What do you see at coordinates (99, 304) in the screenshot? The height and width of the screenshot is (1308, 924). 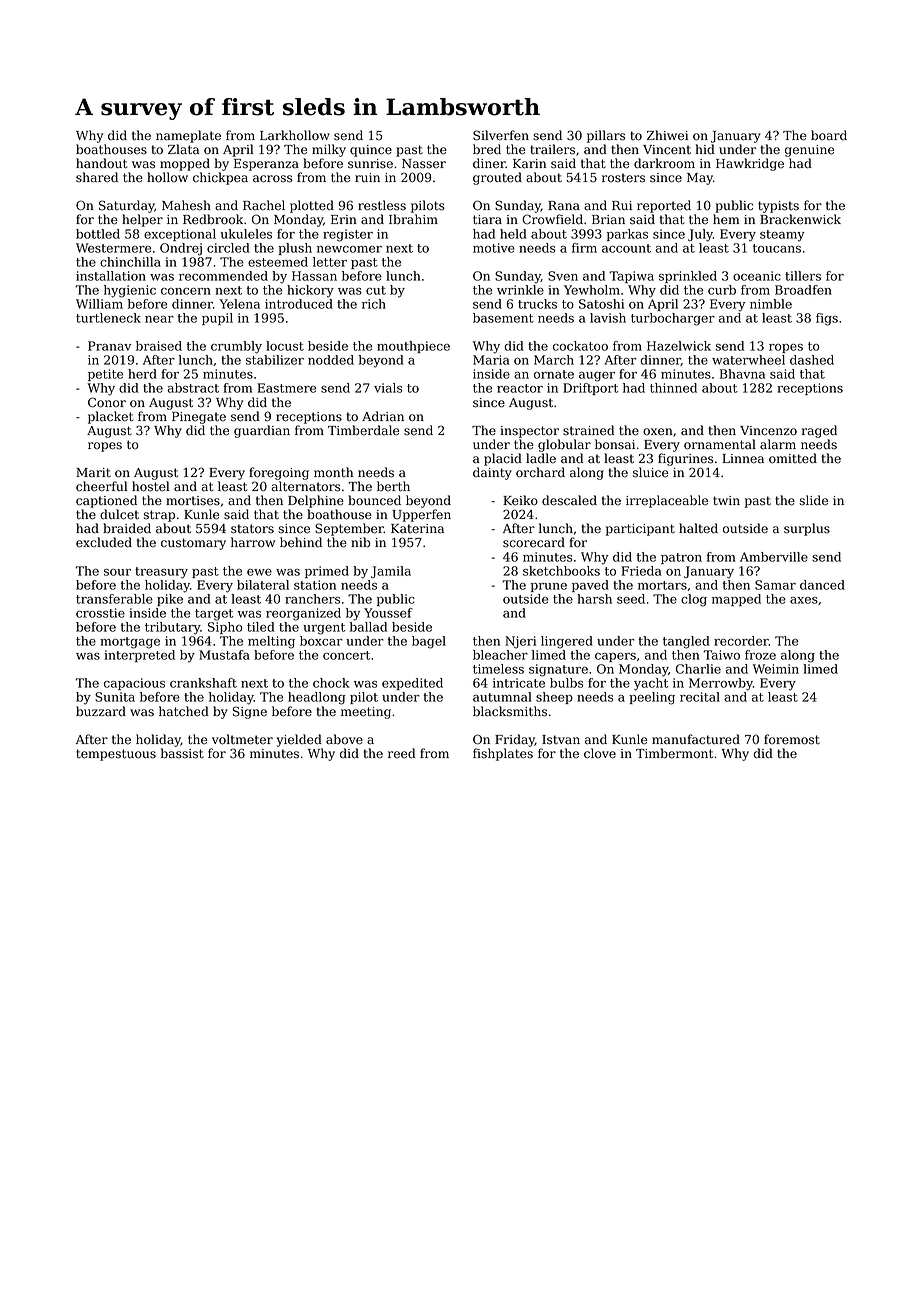 I see `William` at bounding box center [99, 304].
